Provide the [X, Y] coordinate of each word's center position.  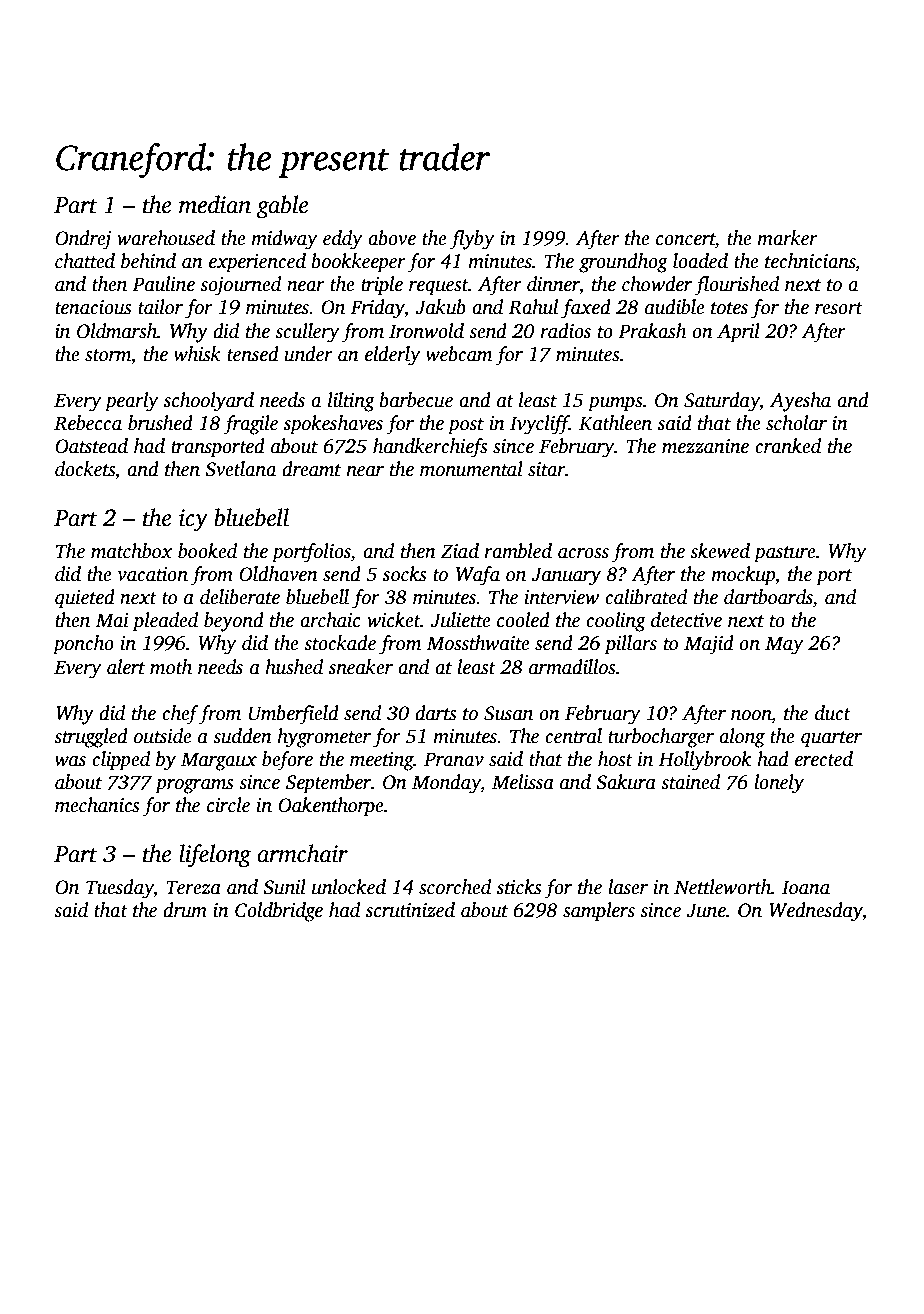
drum [185, 910]
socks [405, 574]
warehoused [166, 238]
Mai [112, 620]
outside [163, 736]
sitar [546, 469]
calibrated [646, 597]
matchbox [132, 551]
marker [787, 238]
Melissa [523, 782]
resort [839, 308]
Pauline [163, 284]
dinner [553, 285]
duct [833, 713]
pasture [785, 554]
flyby [472, 240]
